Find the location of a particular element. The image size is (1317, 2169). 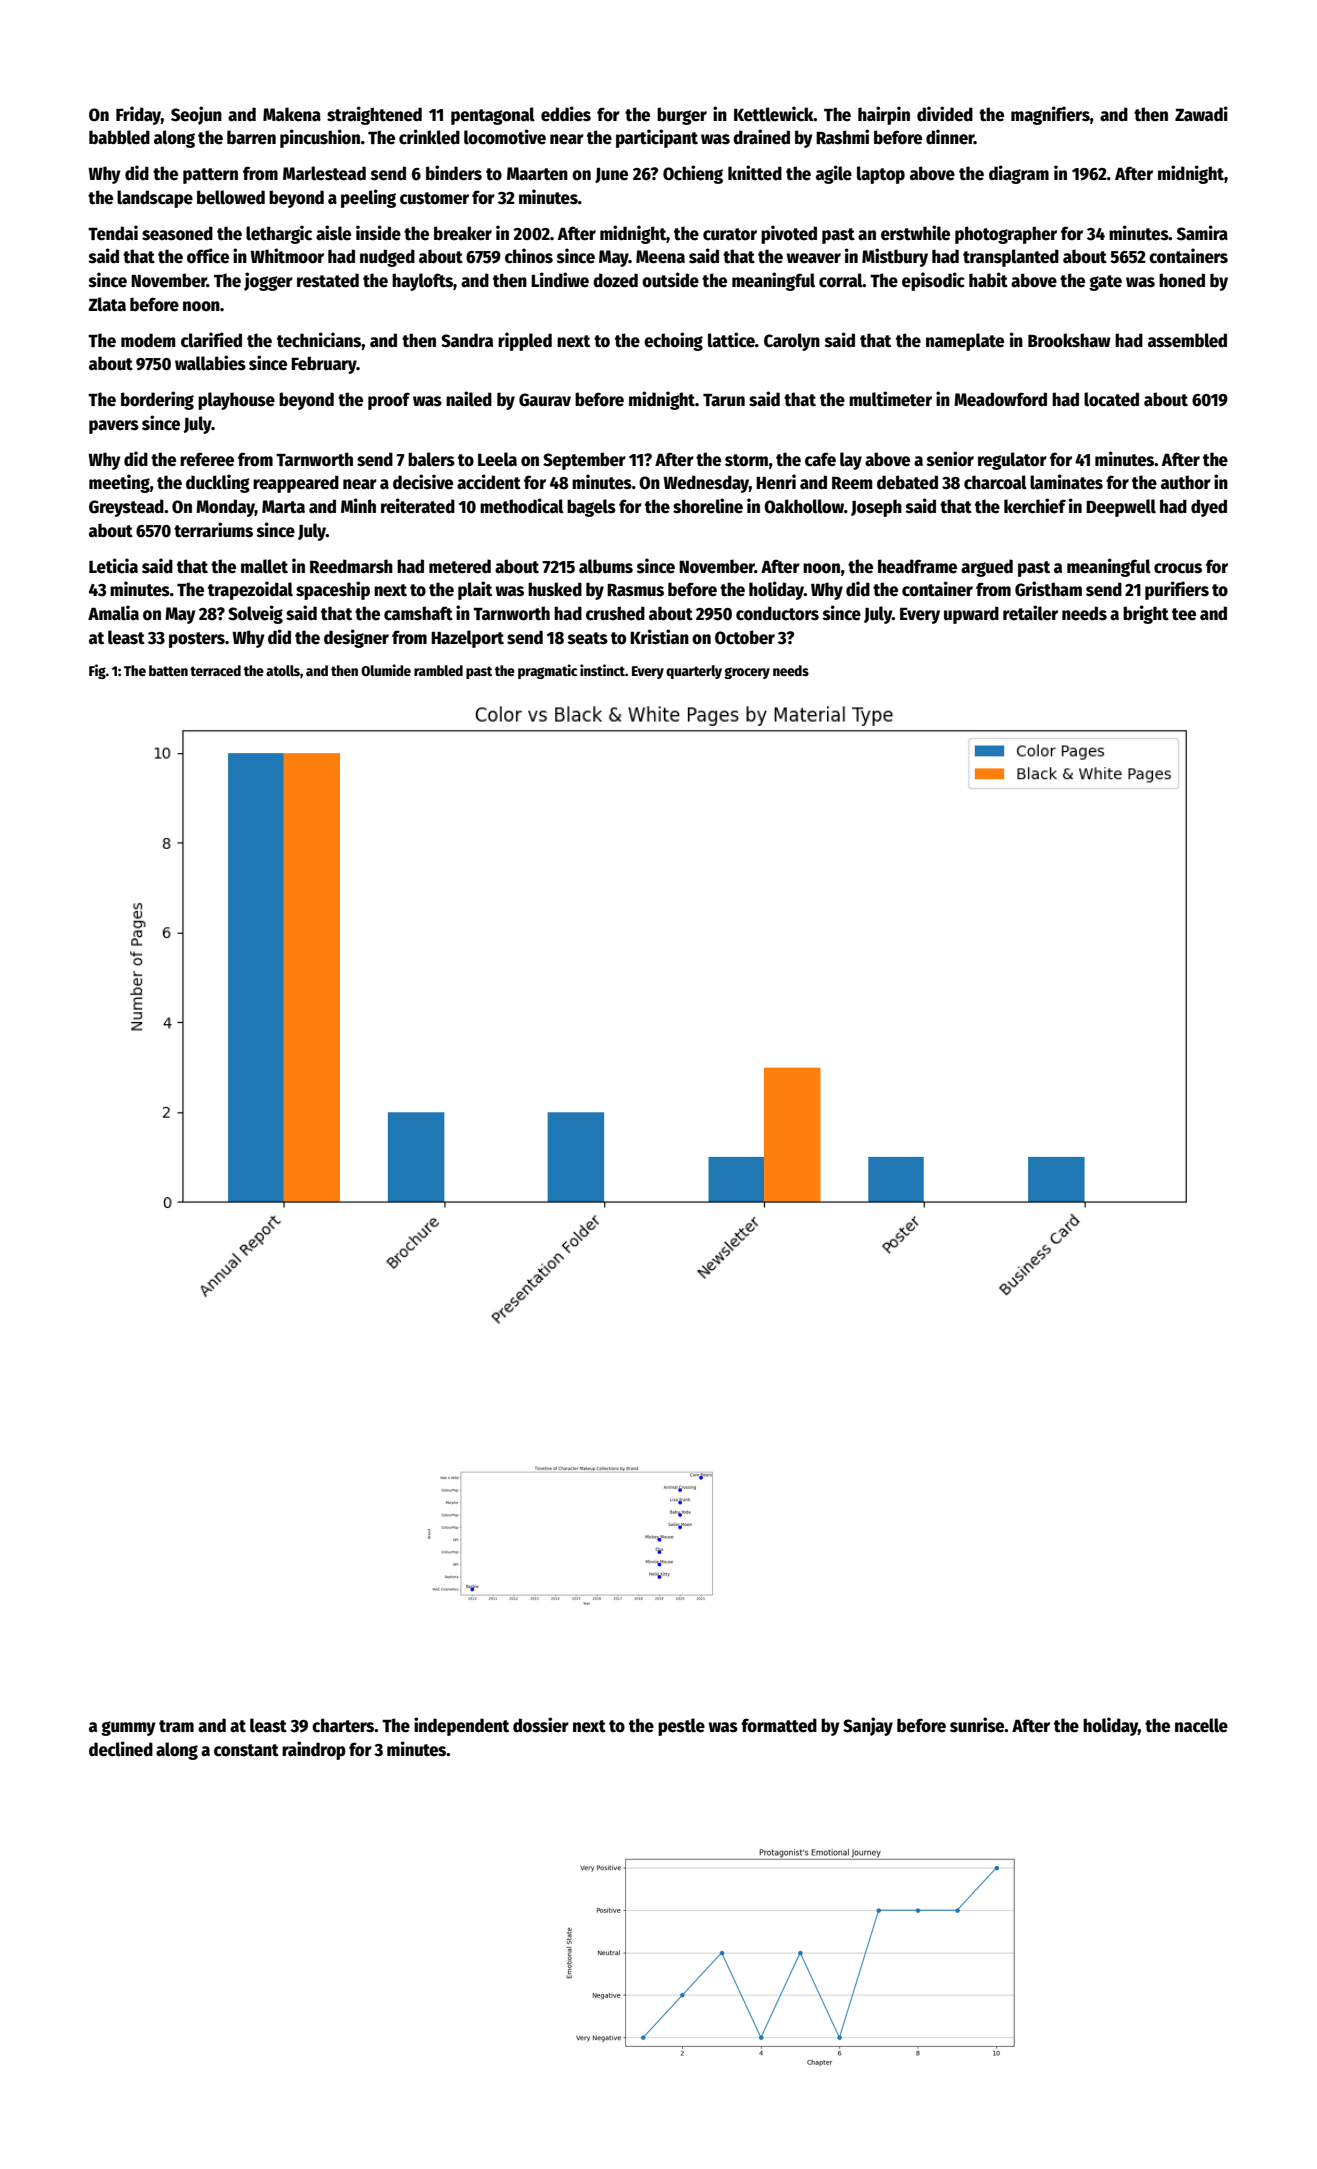

retailer is located at coordinates (1030, 613).
